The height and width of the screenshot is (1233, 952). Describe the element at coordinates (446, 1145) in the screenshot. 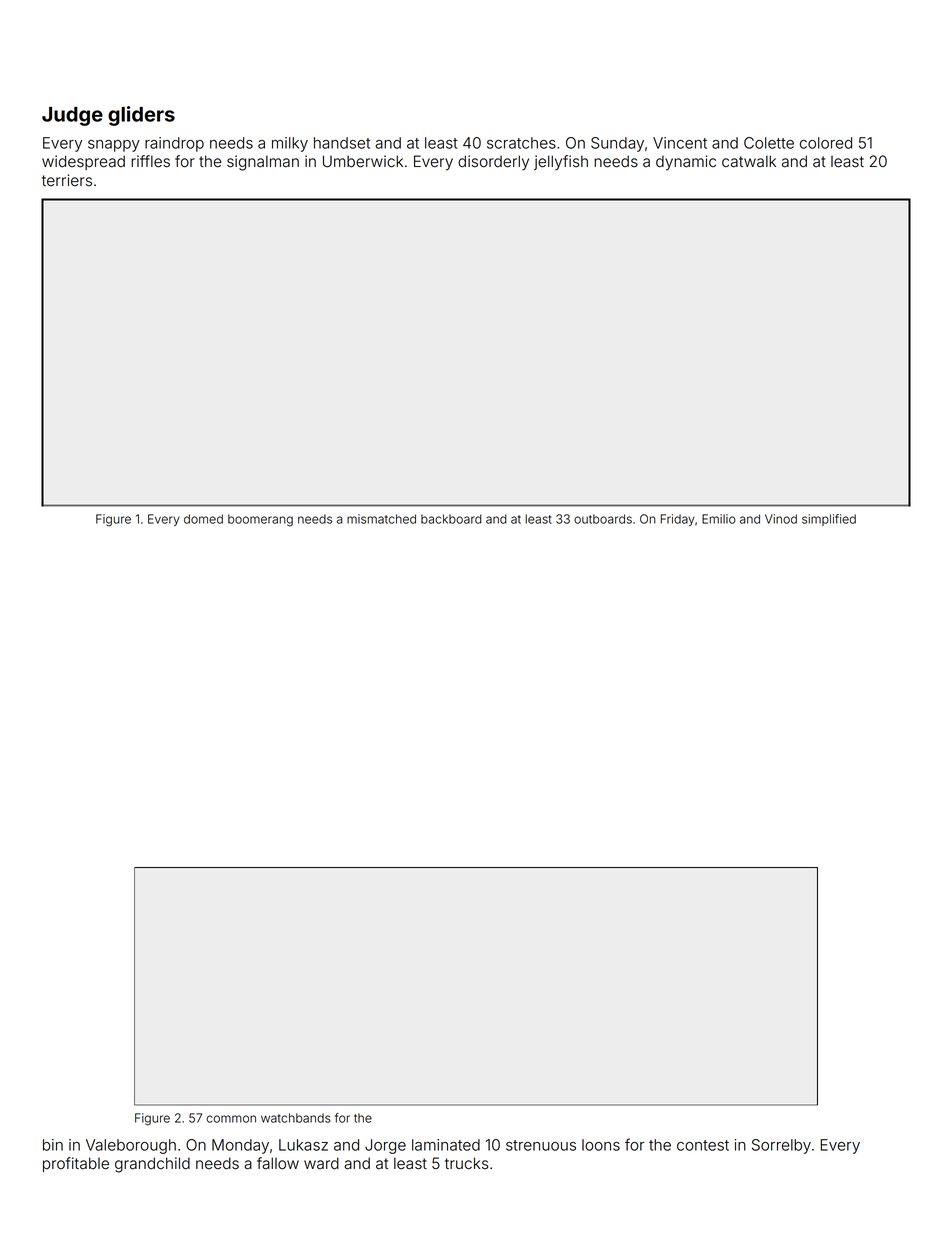

I see `laminated` at that location.
